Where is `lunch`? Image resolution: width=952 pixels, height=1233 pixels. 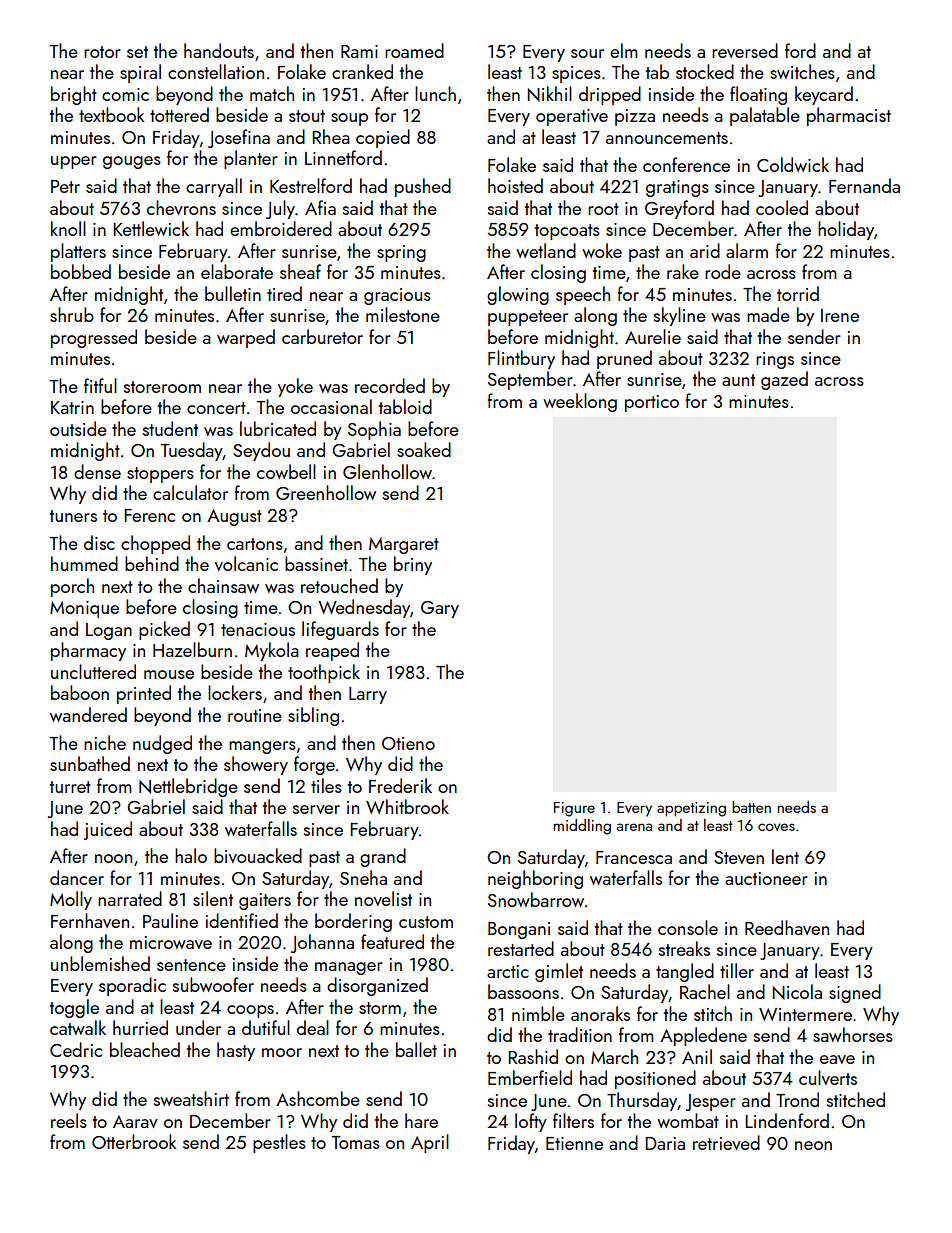
lunch is located at coordinates (435, 93).
